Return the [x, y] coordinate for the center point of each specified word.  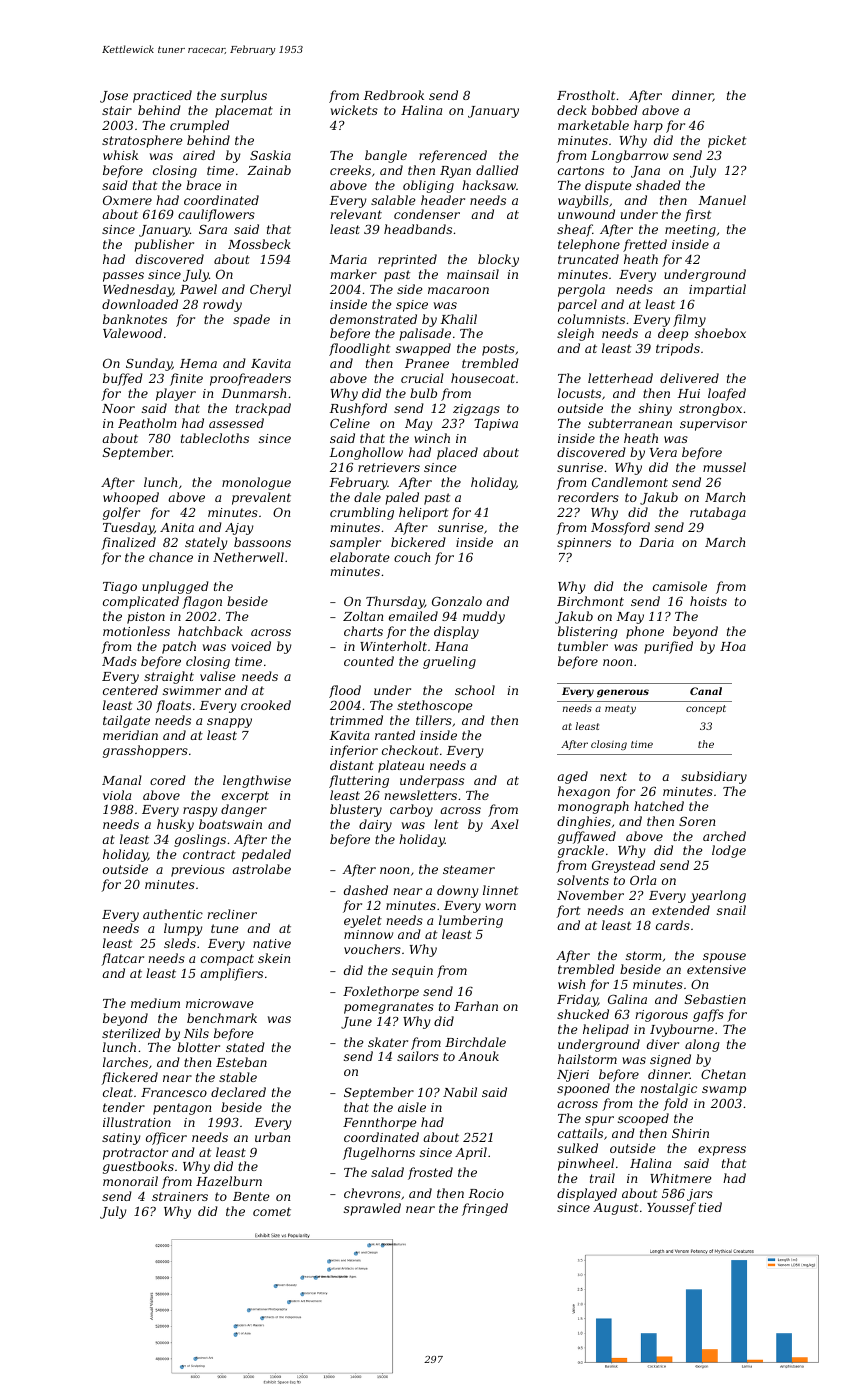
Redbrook [394, 95]
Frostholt [586, 95]
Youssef [671, 1208]
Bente [251, 1196]
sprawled [372, 1209]
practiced [162, 96]
